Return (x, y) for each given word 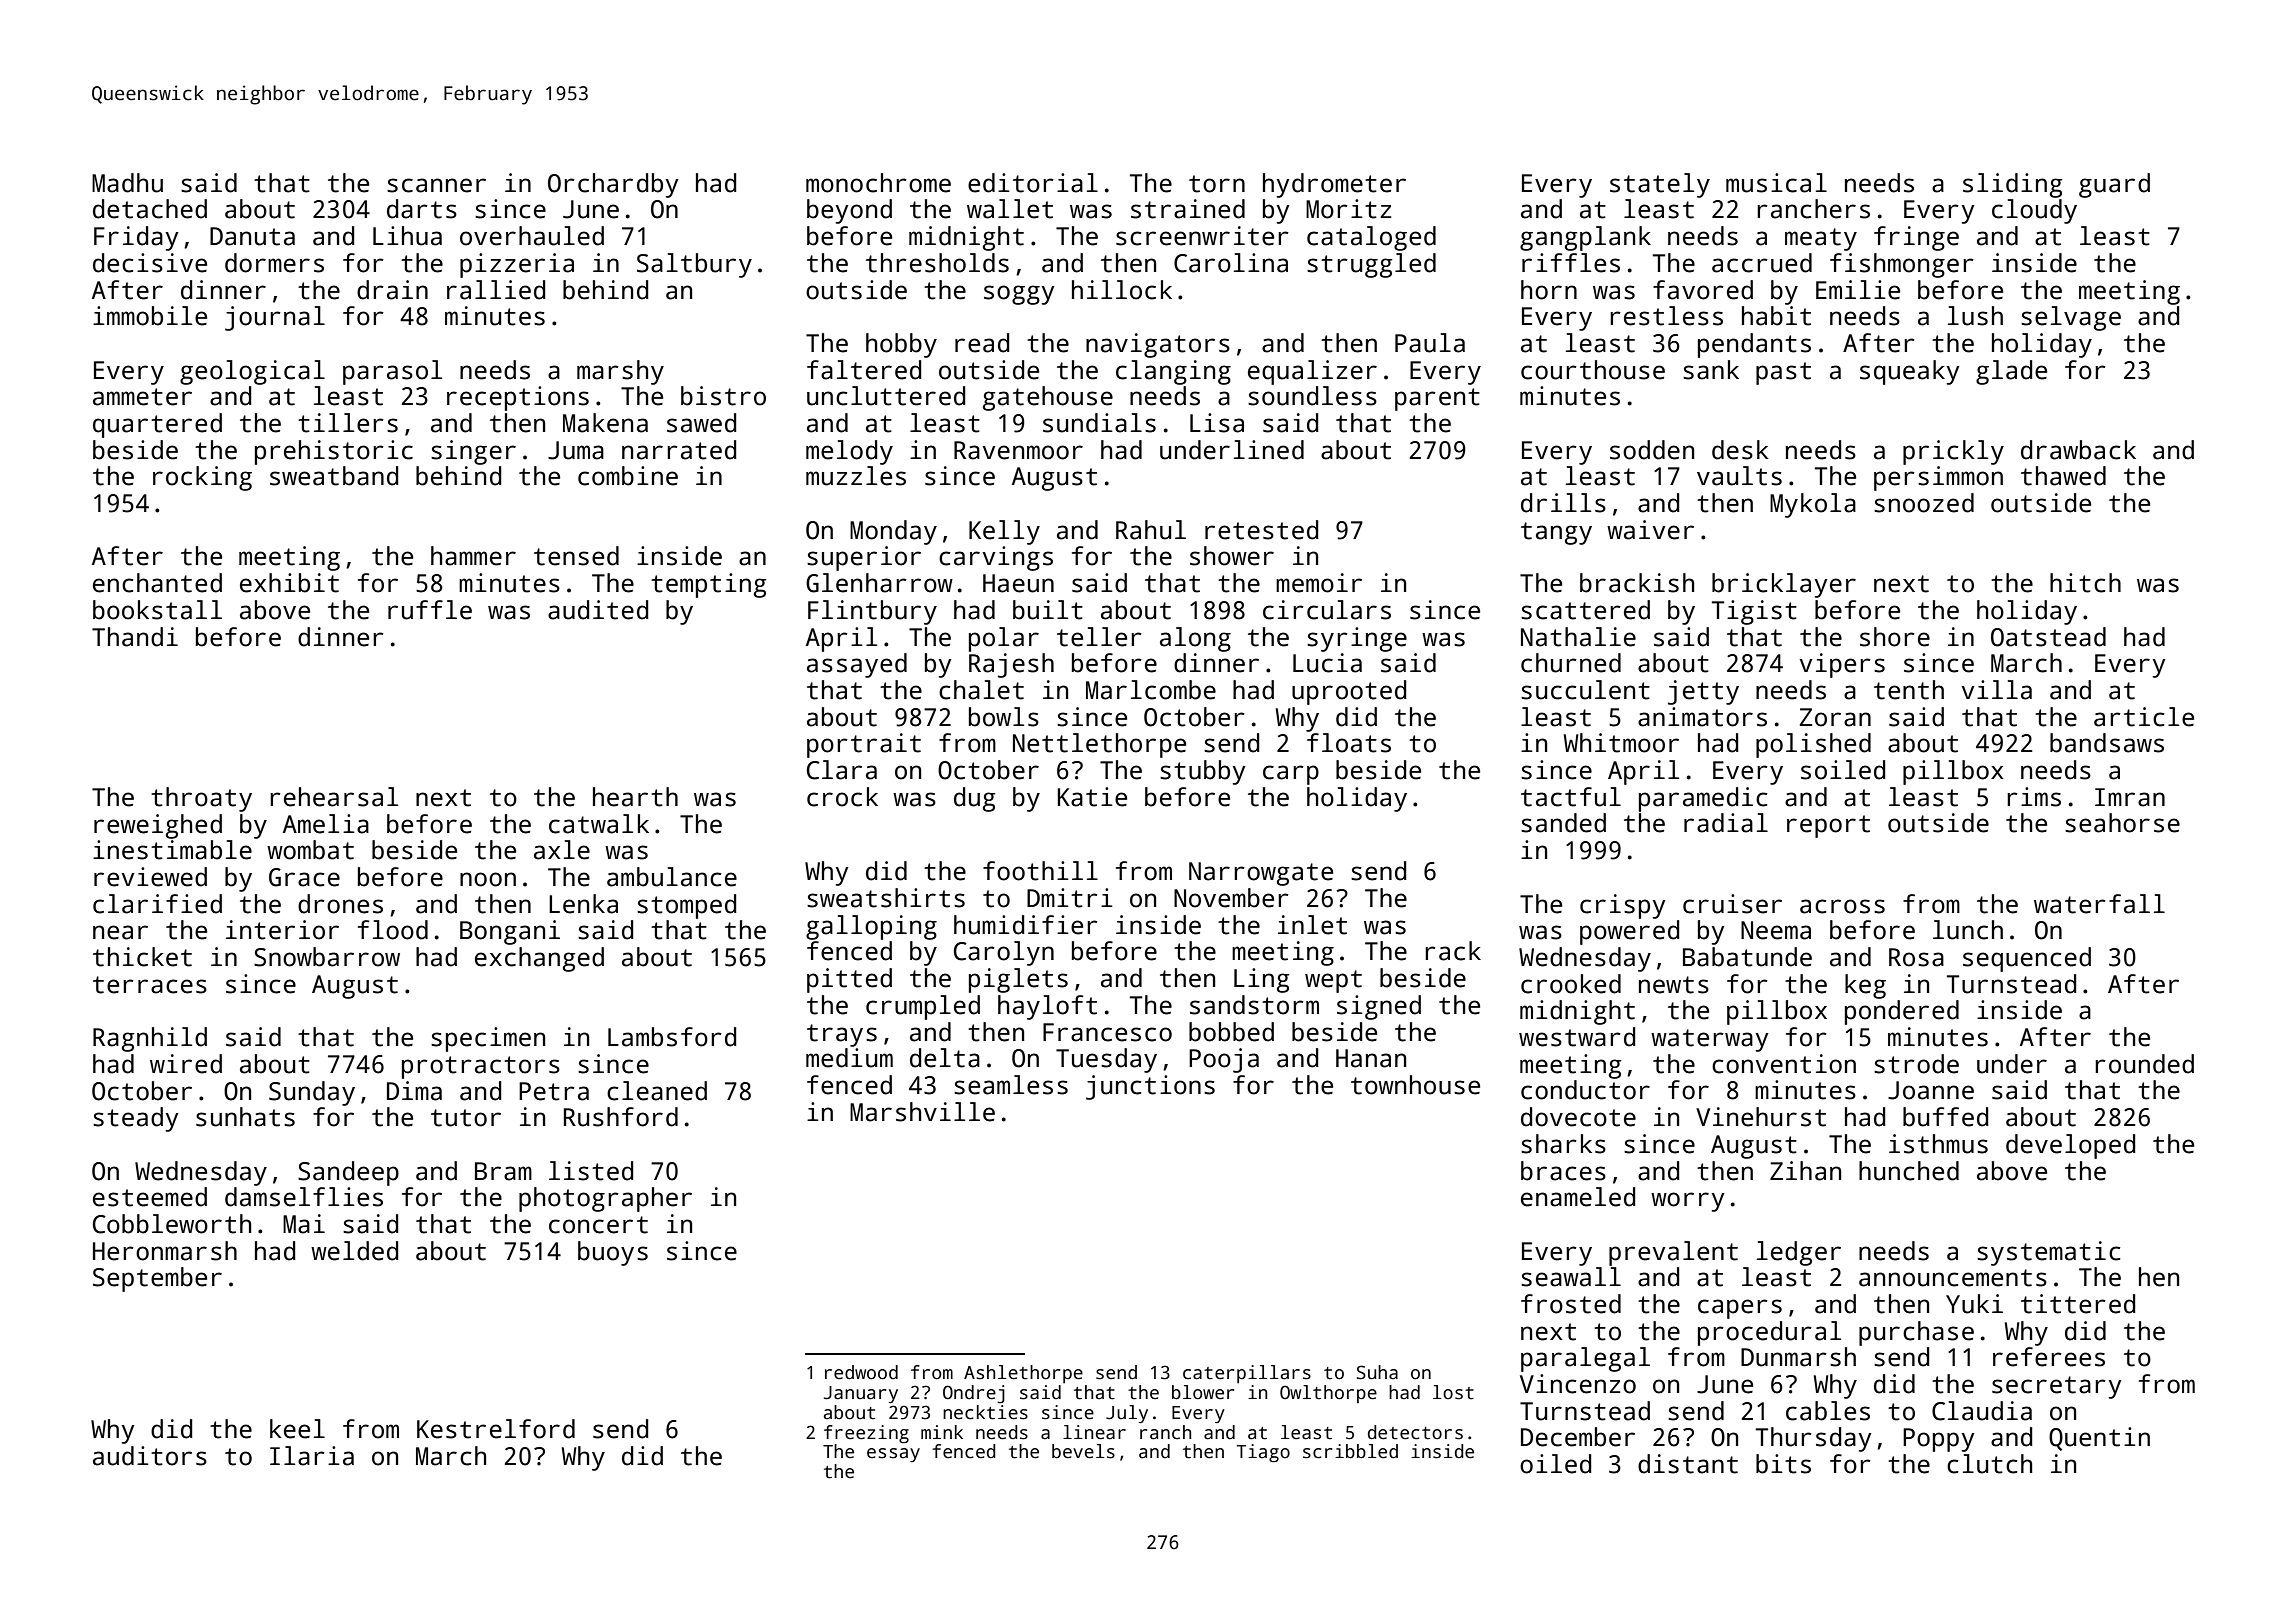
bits (1783, 1464)
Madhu (127, 183)
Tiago (1263, 1453)
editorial (1033, 183)
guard (2114, 185)
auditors (150, 1456)
